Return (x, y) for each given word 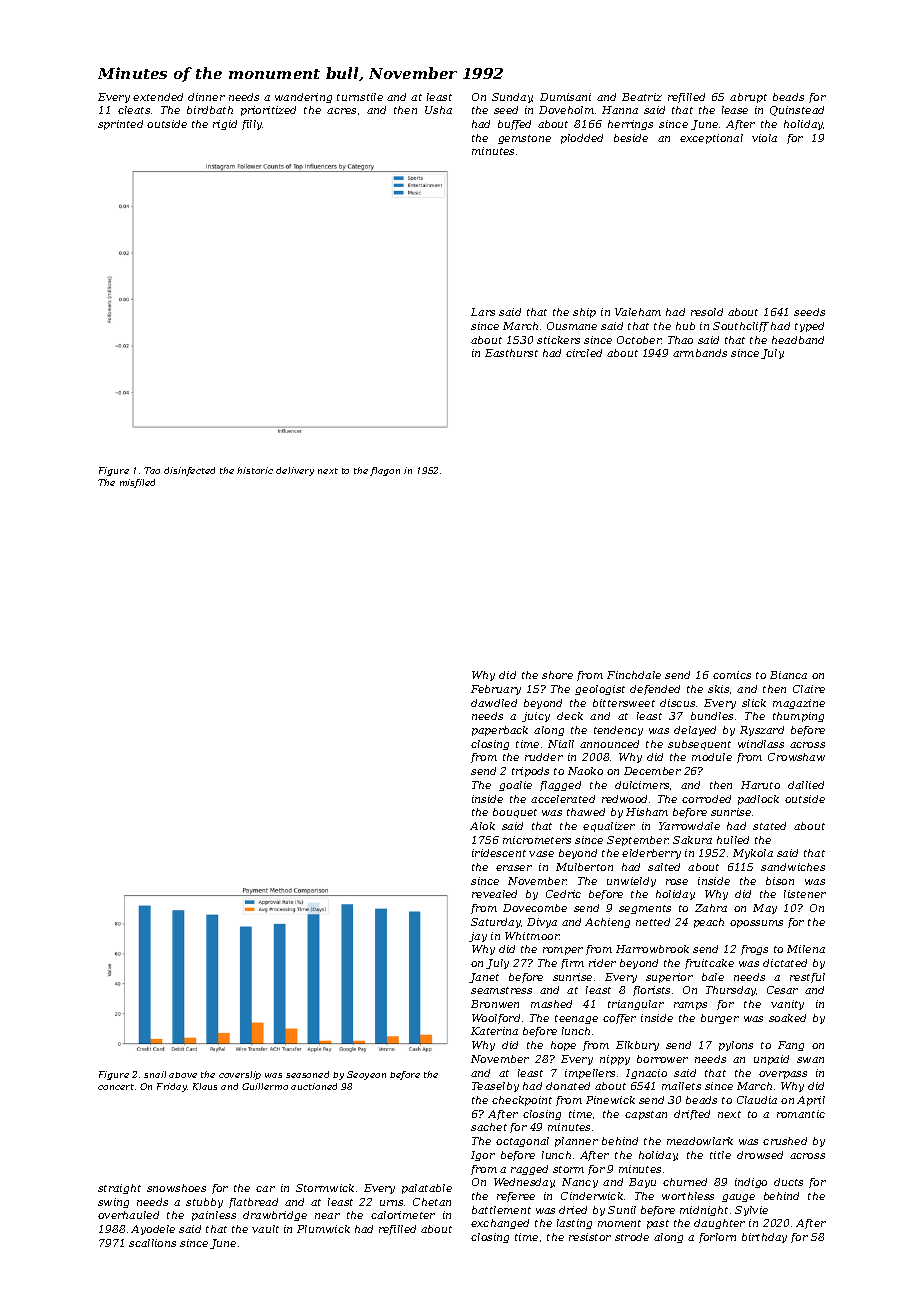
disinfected (189, 471)
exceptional (711, 139)
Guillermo (265, 1086)
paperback (500, 731)
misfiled (137, 483)
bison (780, 881)
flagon (385, 471)
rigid (225, 125)
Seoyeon (366, 1075)
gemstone (524, 139)
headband (798, 340)
